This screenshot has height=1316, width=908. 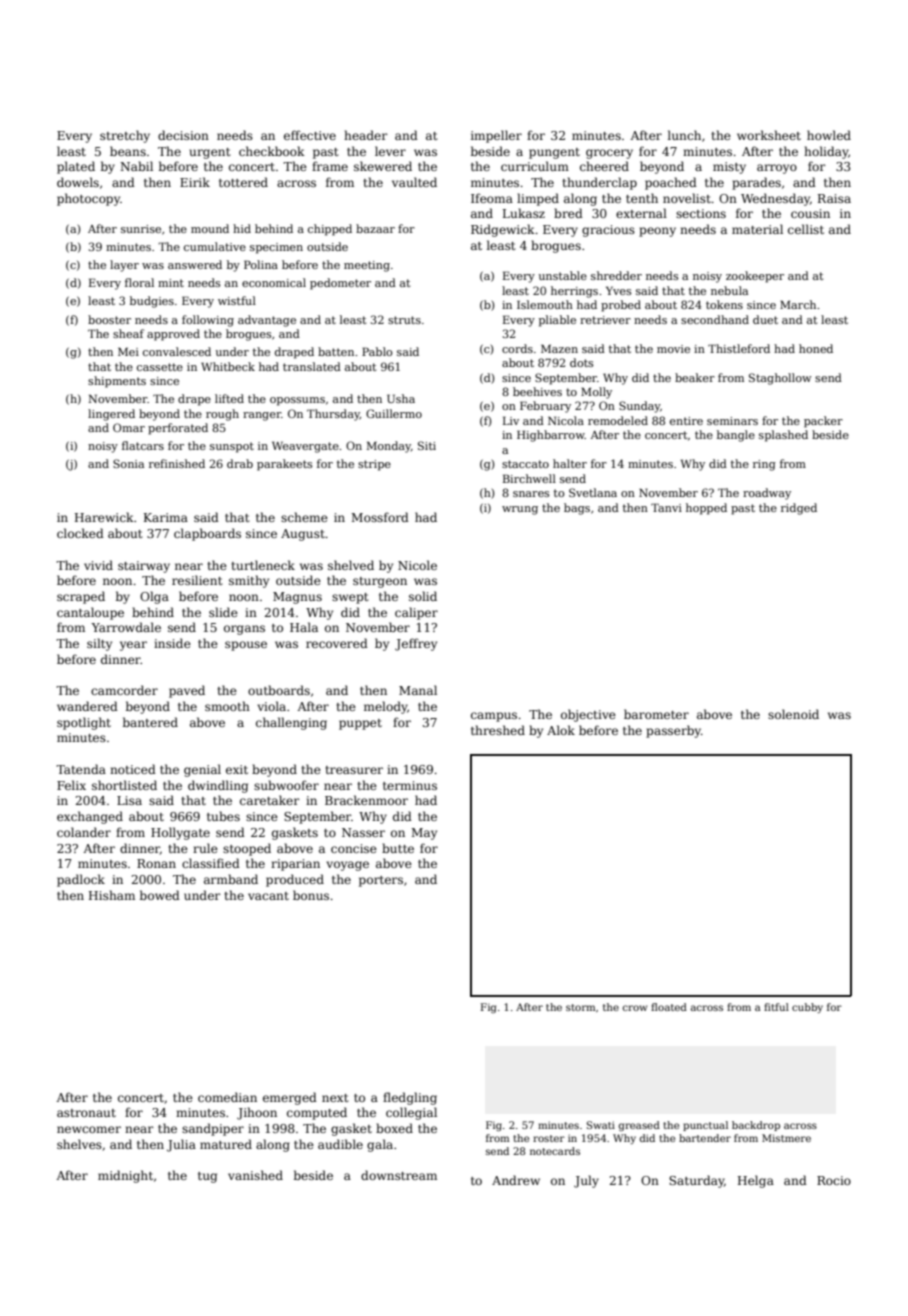 I want to click on solenoid, so click(x=793, y=714).
